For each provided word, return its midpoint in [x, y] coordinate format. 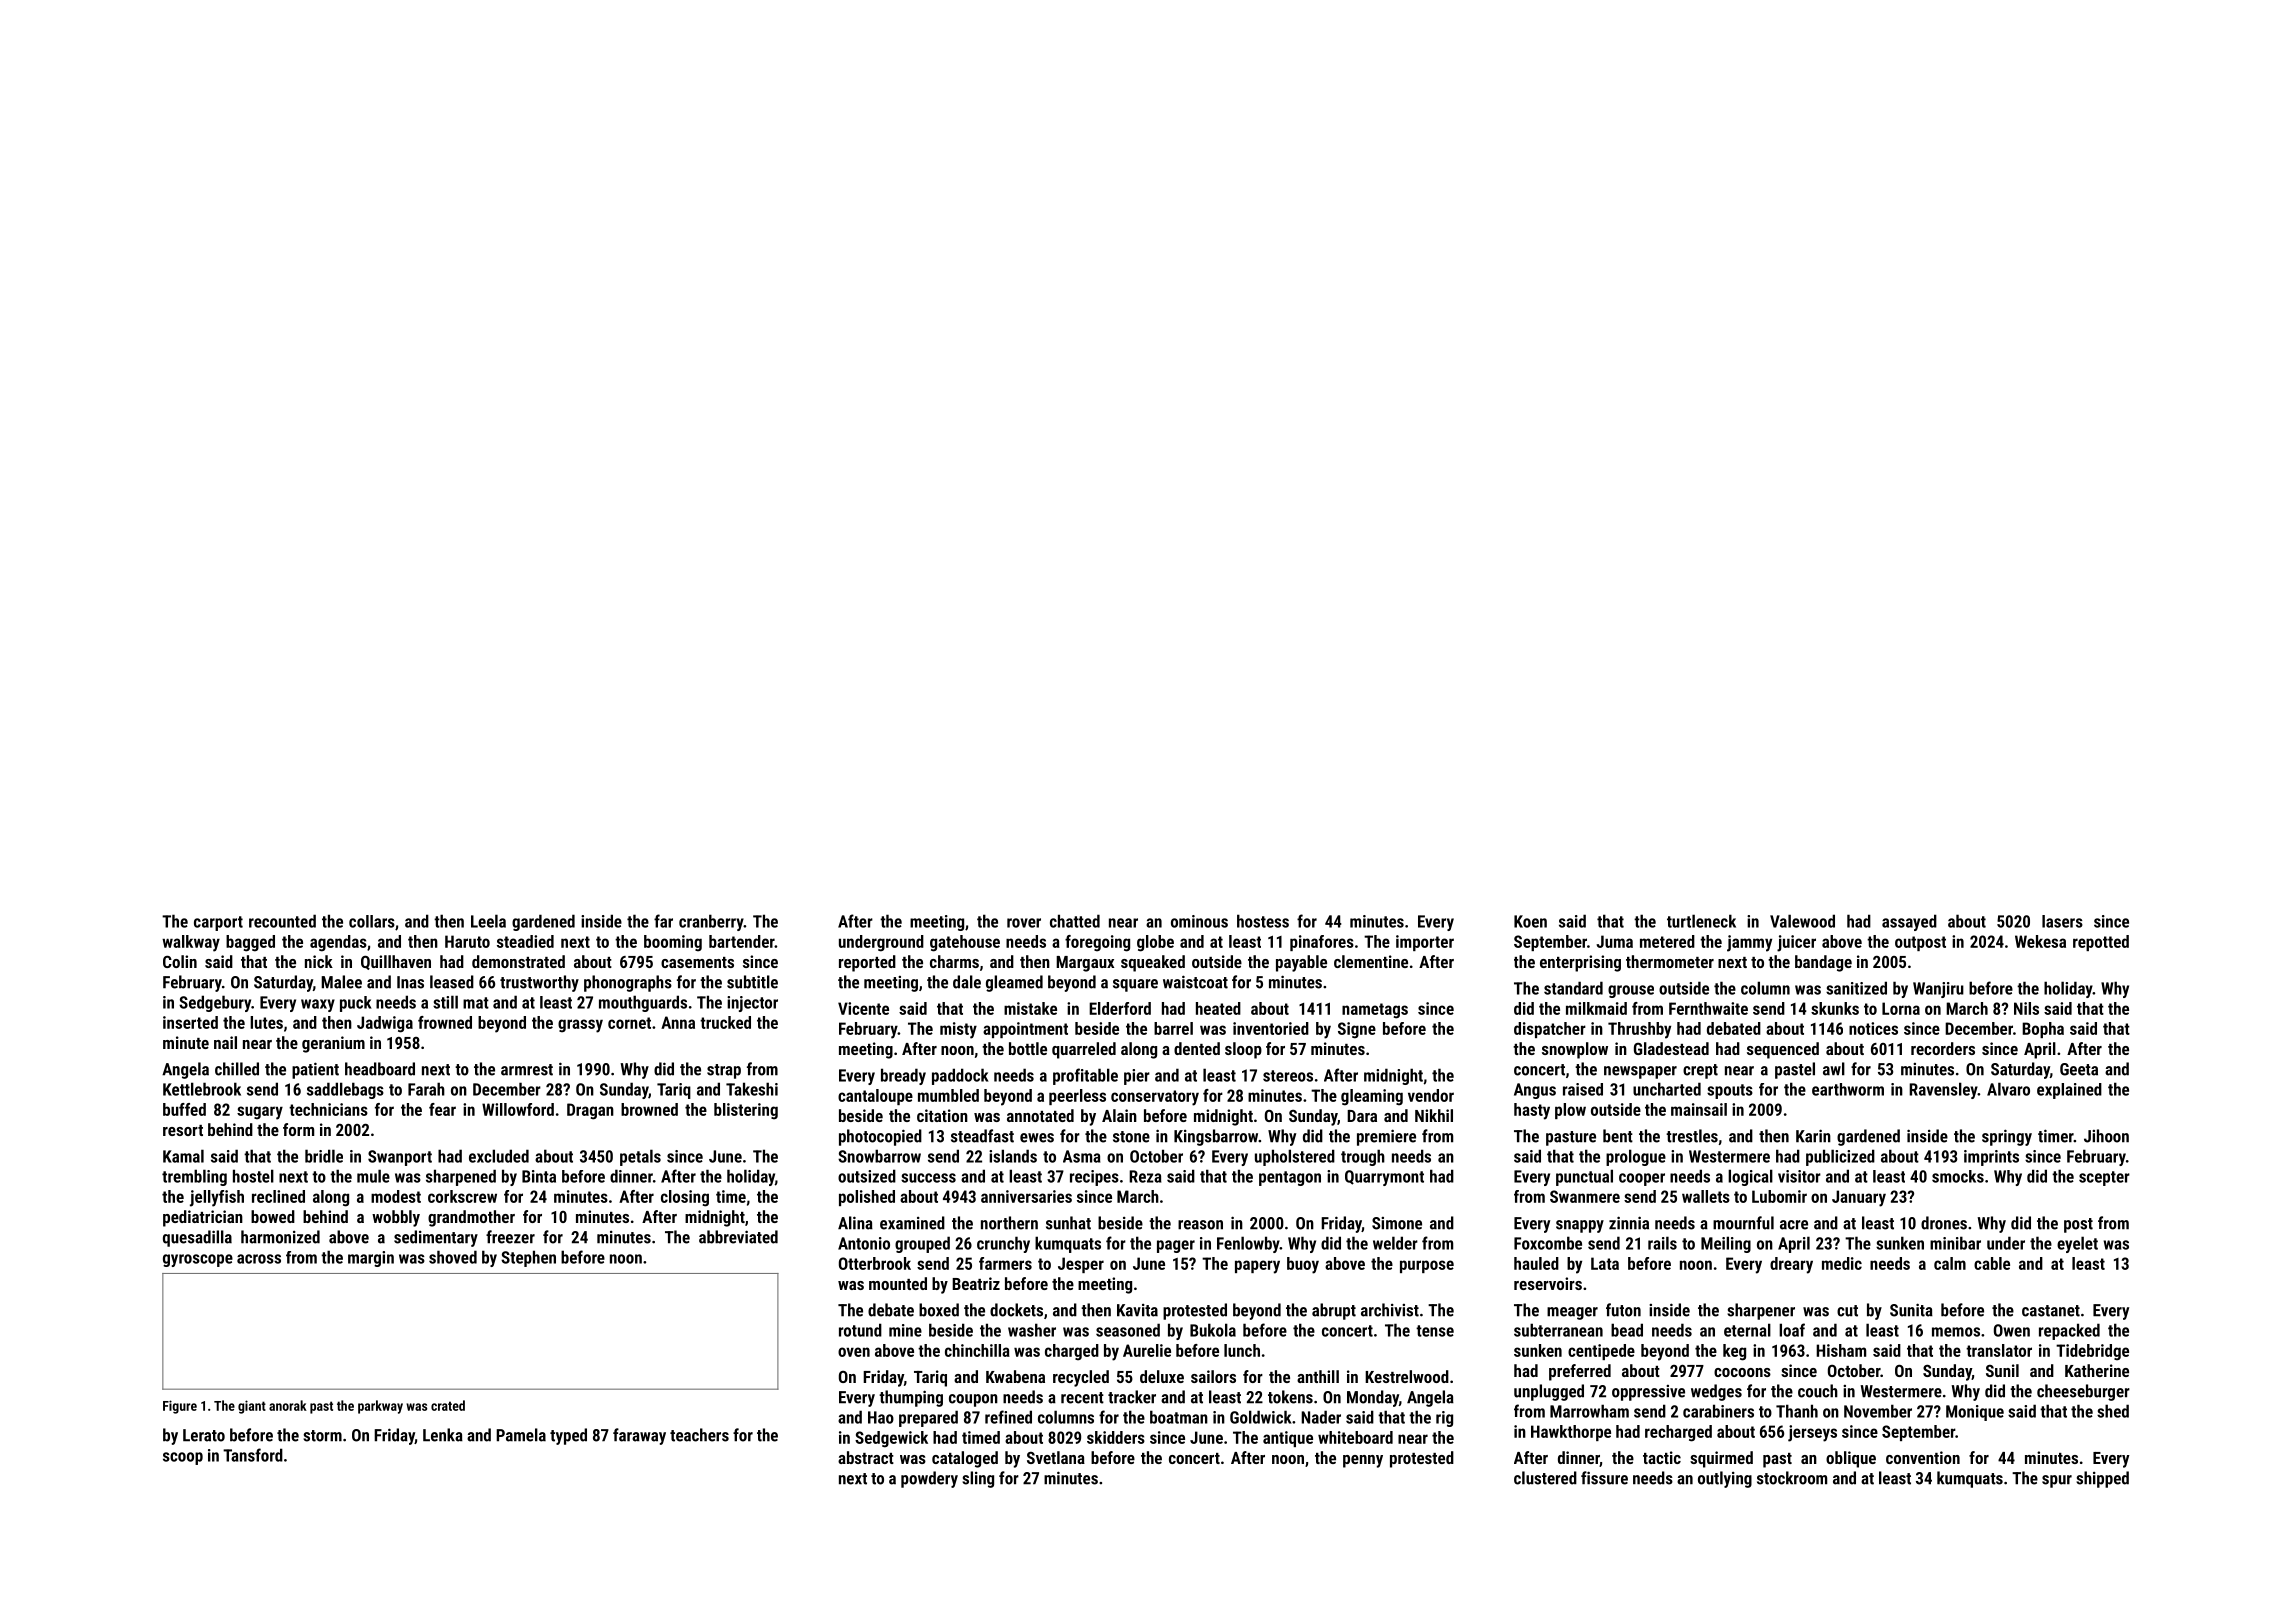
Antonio [864, 1243]
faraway [639, 1436]
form [298, 1129]
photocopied [880, 1137]
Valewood [1802, 921]
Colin [180, 961]
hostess [1263, 921]
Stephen [528, 1258]
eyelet [2077, 1244]
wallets [1706, 1196]
